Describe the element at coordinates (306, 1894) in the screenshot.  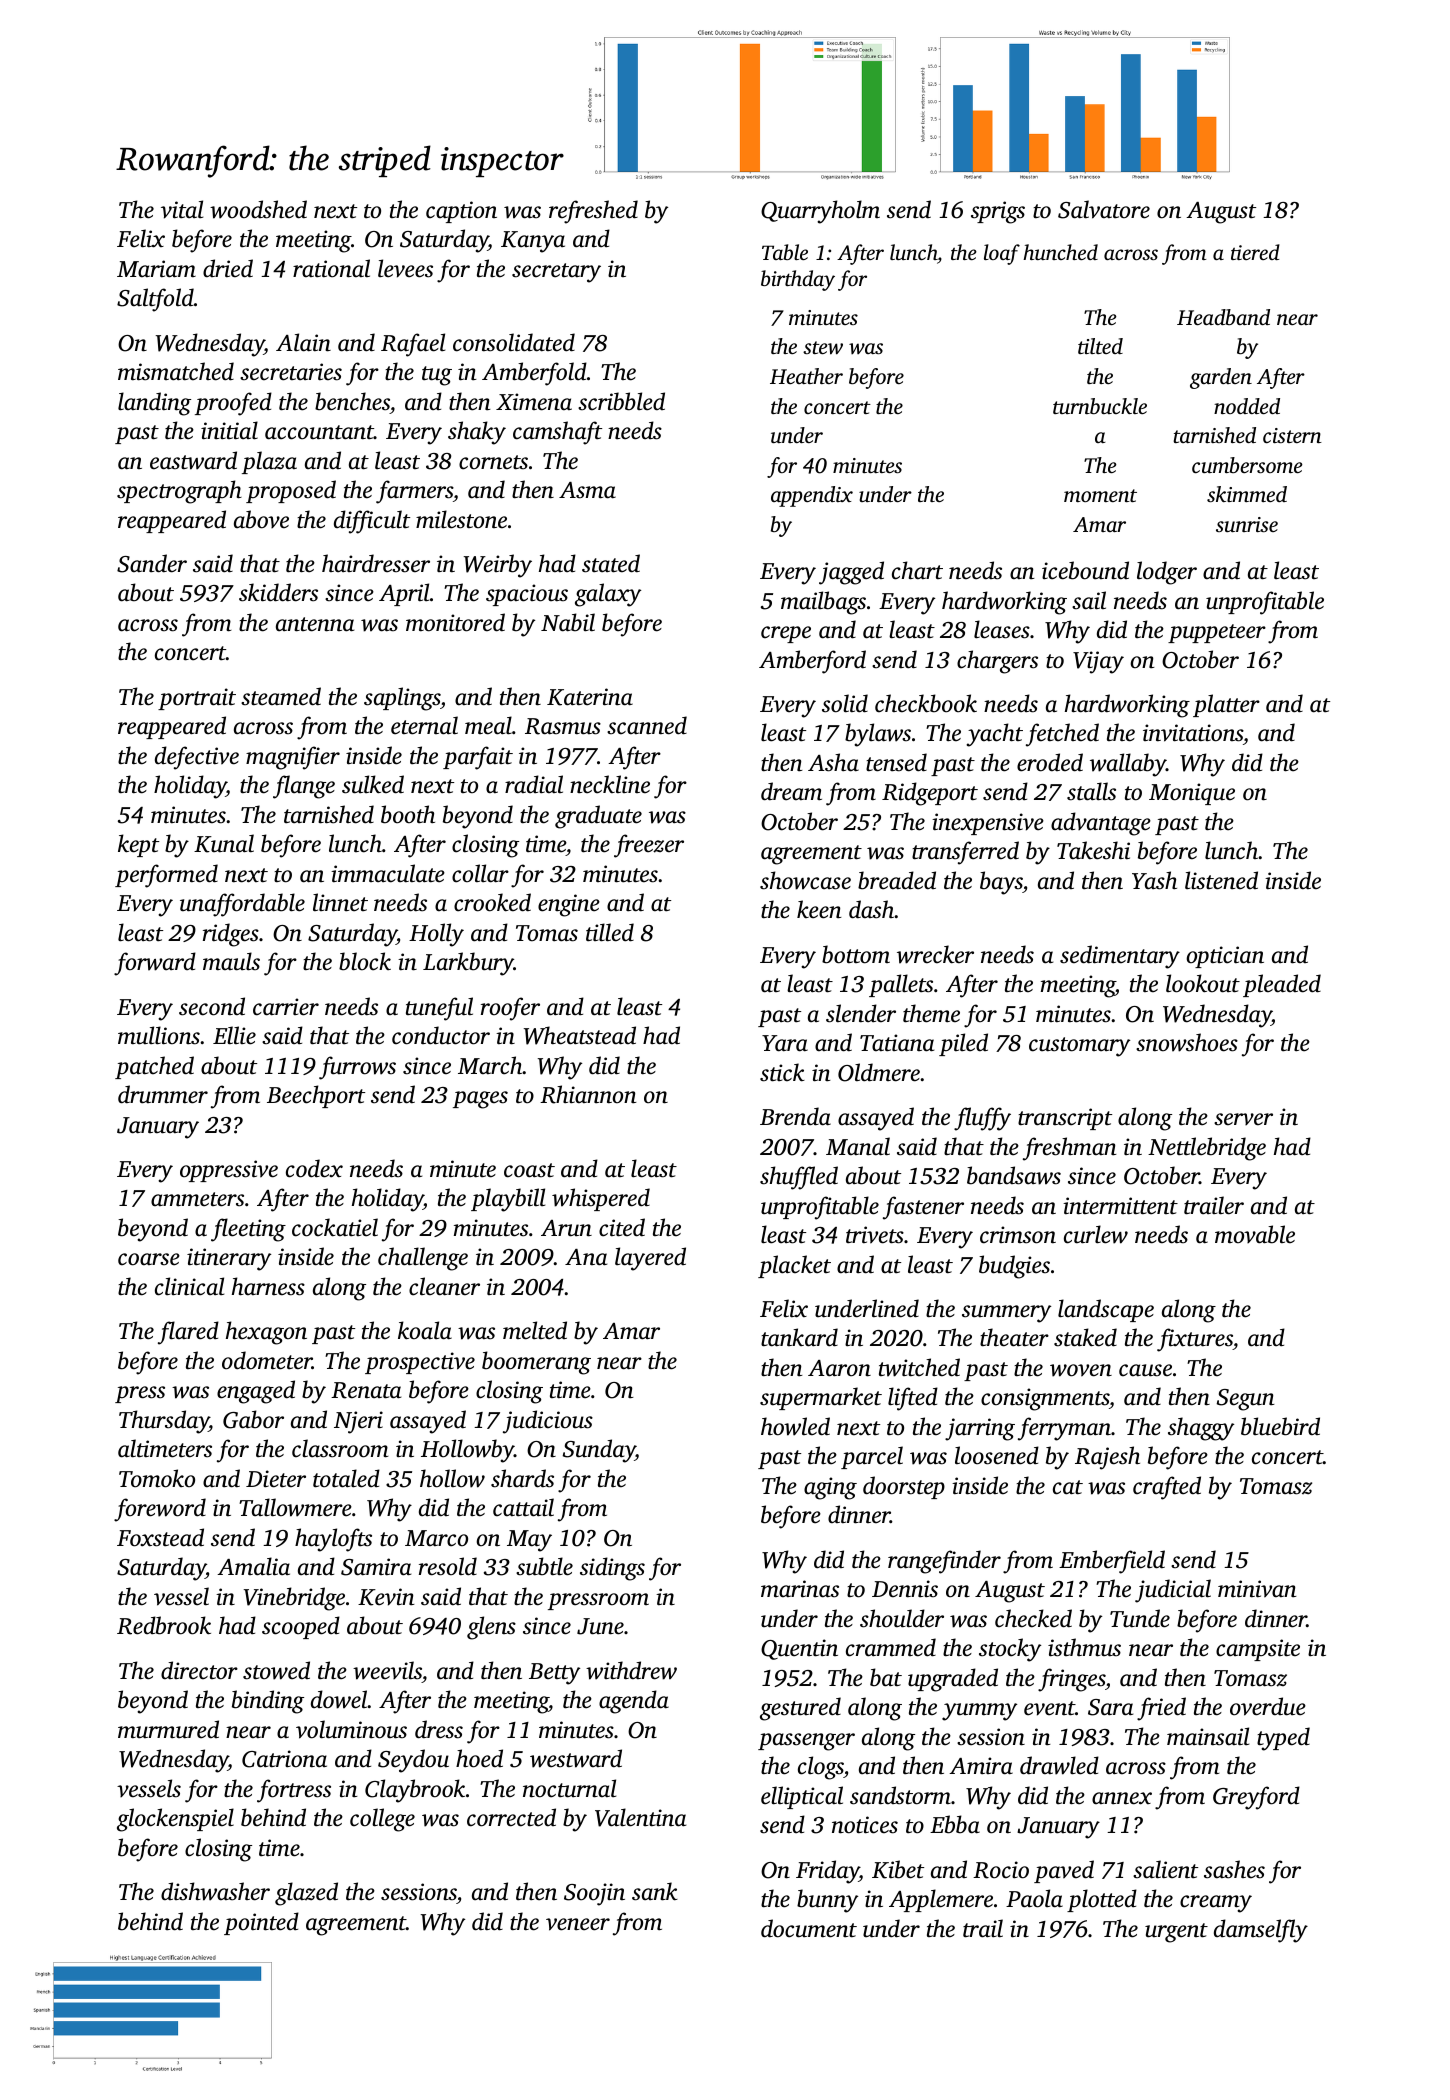
I see `glazed` at that location.
